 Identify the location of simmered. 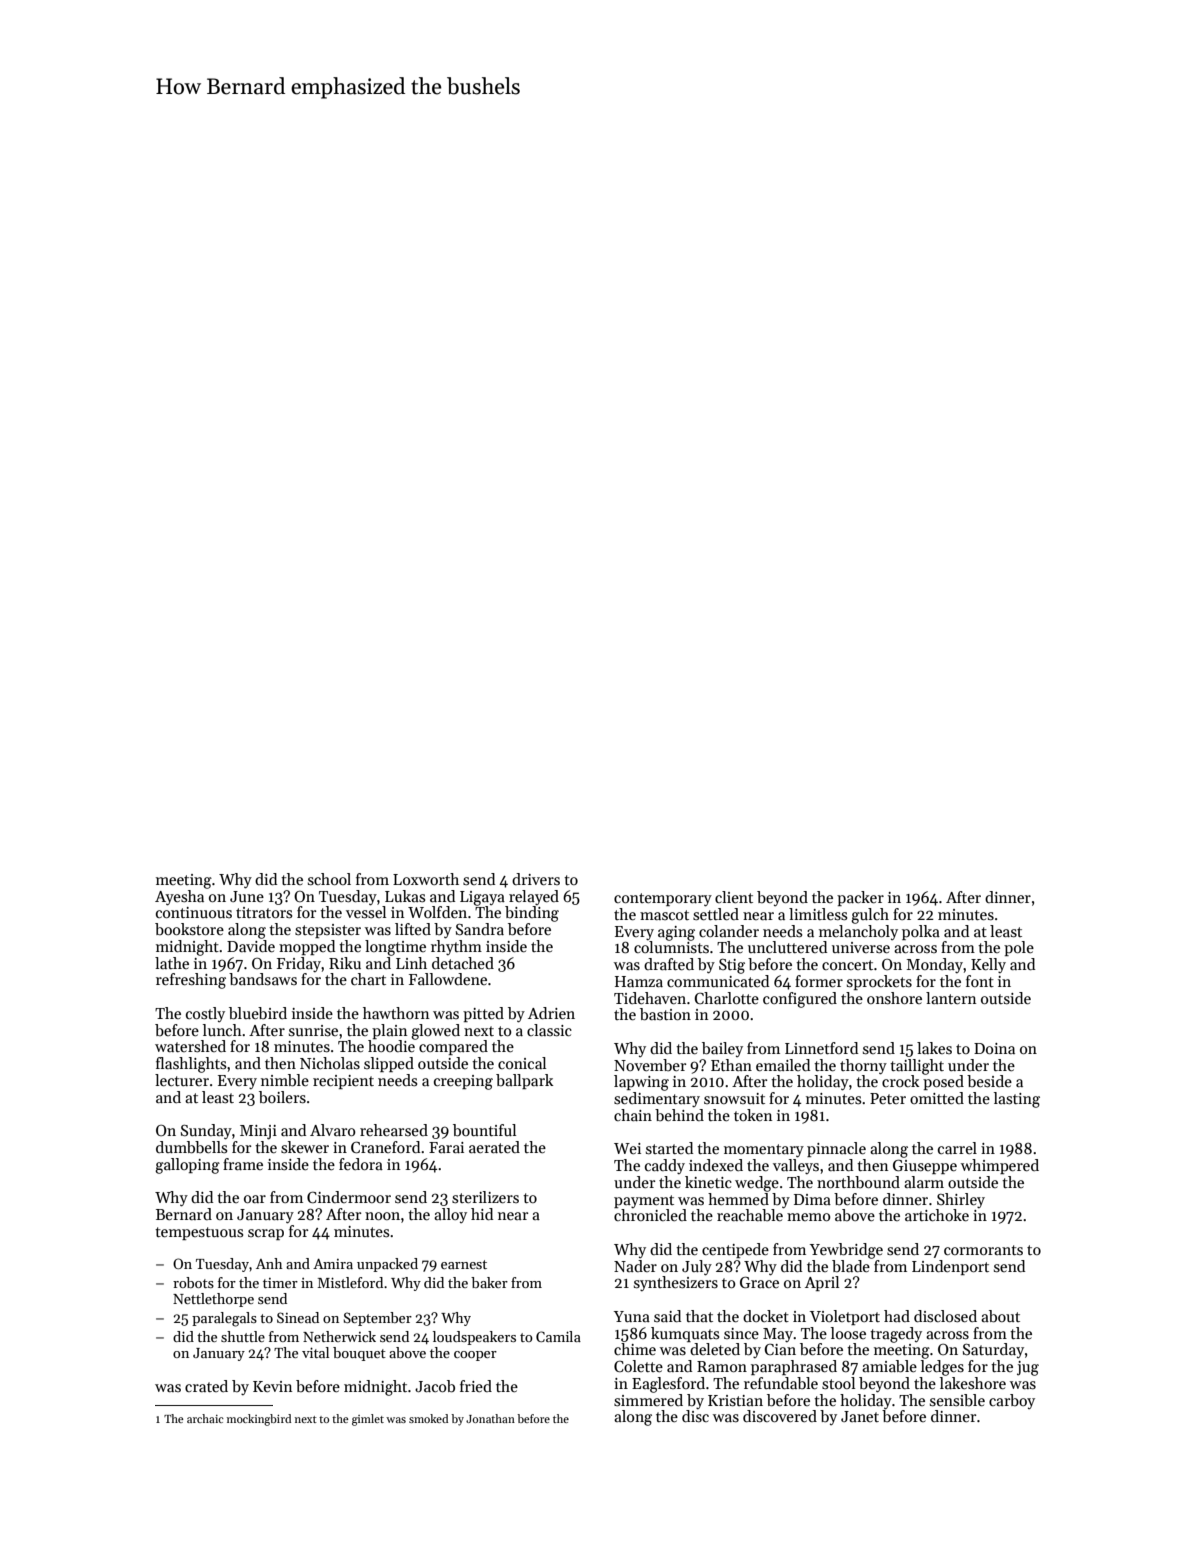
(648, 1400).
